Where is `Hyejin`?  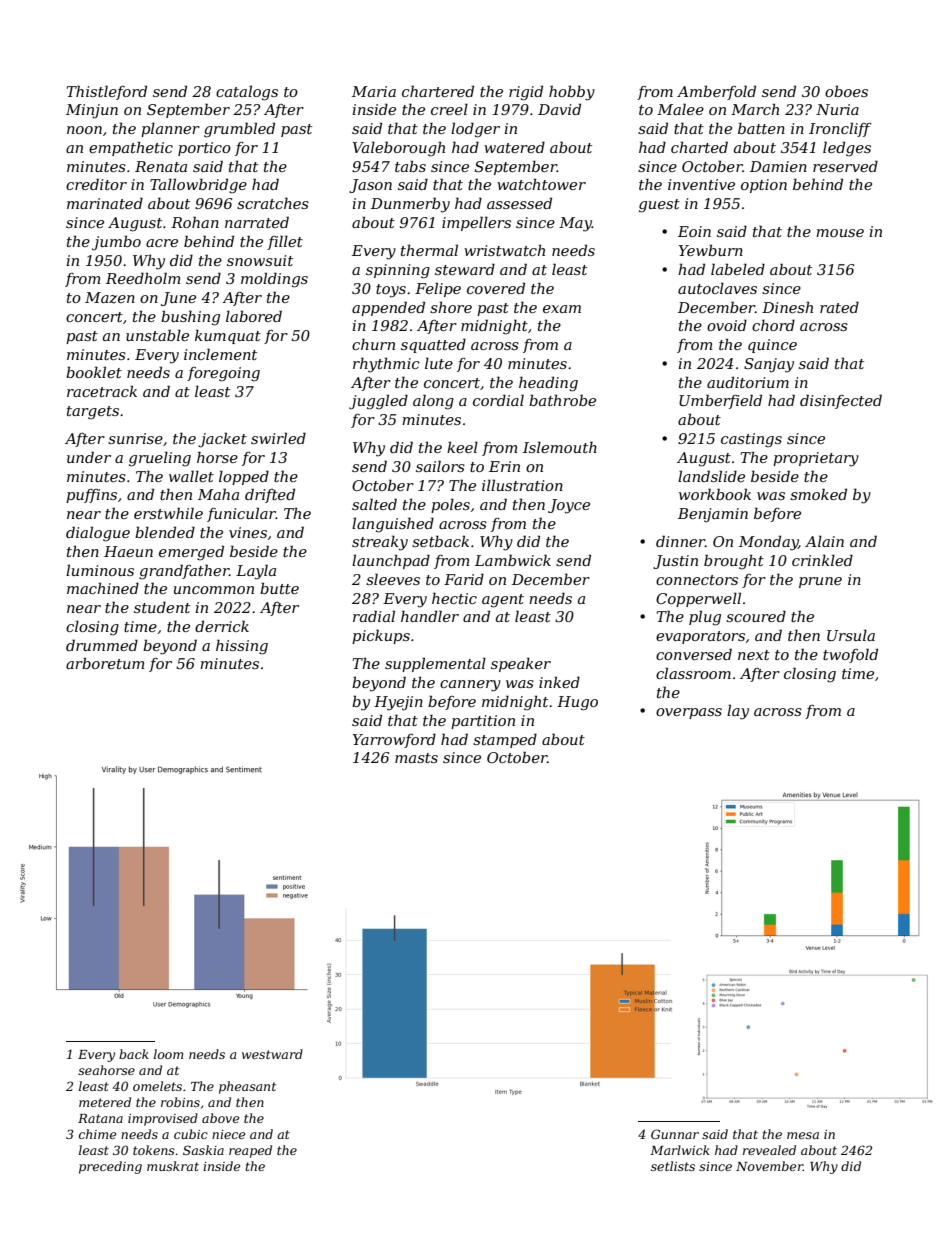 Hyejin is located at coordinates (398, 703).
